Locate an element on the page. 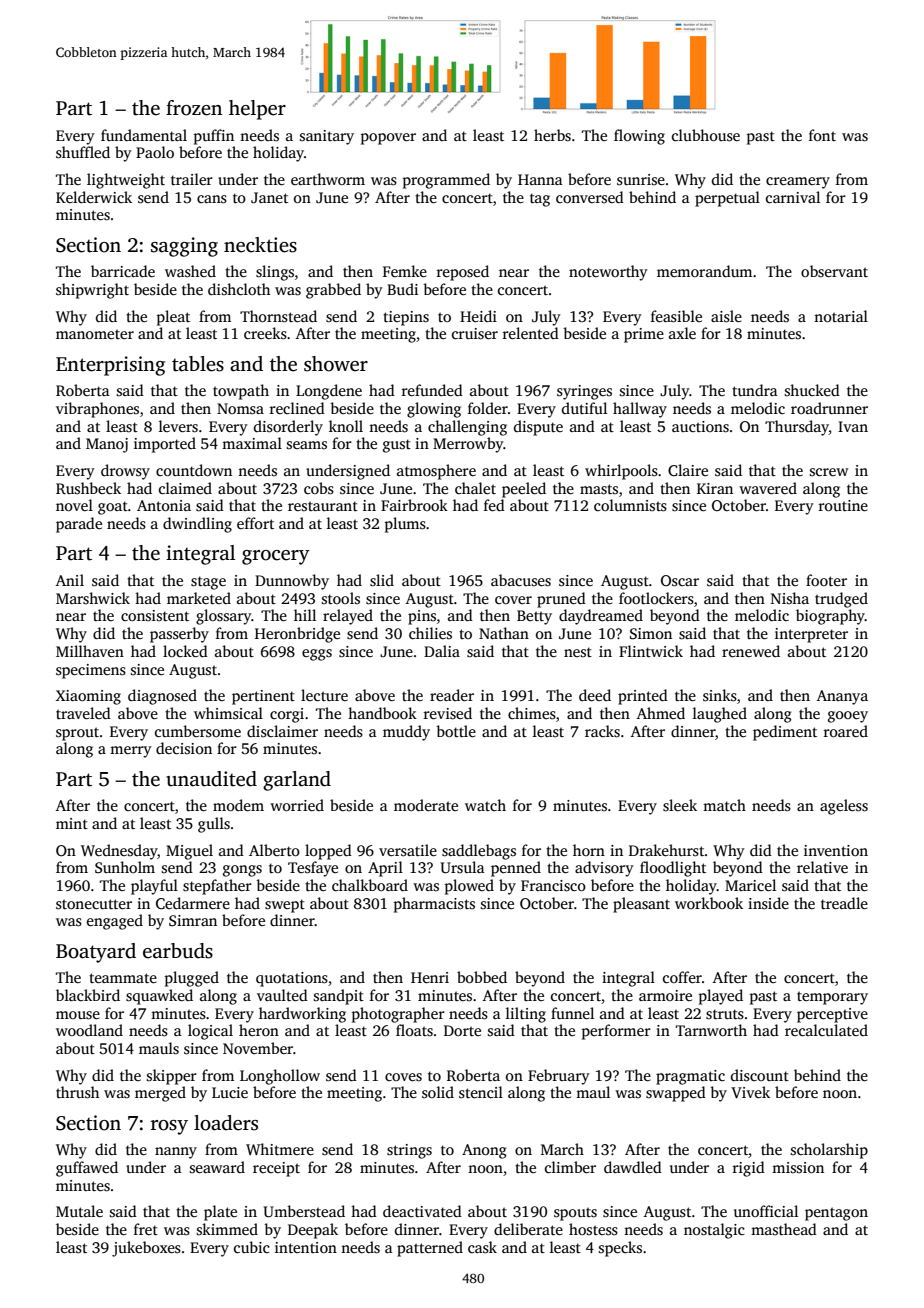 This image has width=924, height=1308. pentagon is located at coordinates (836, 1214).
